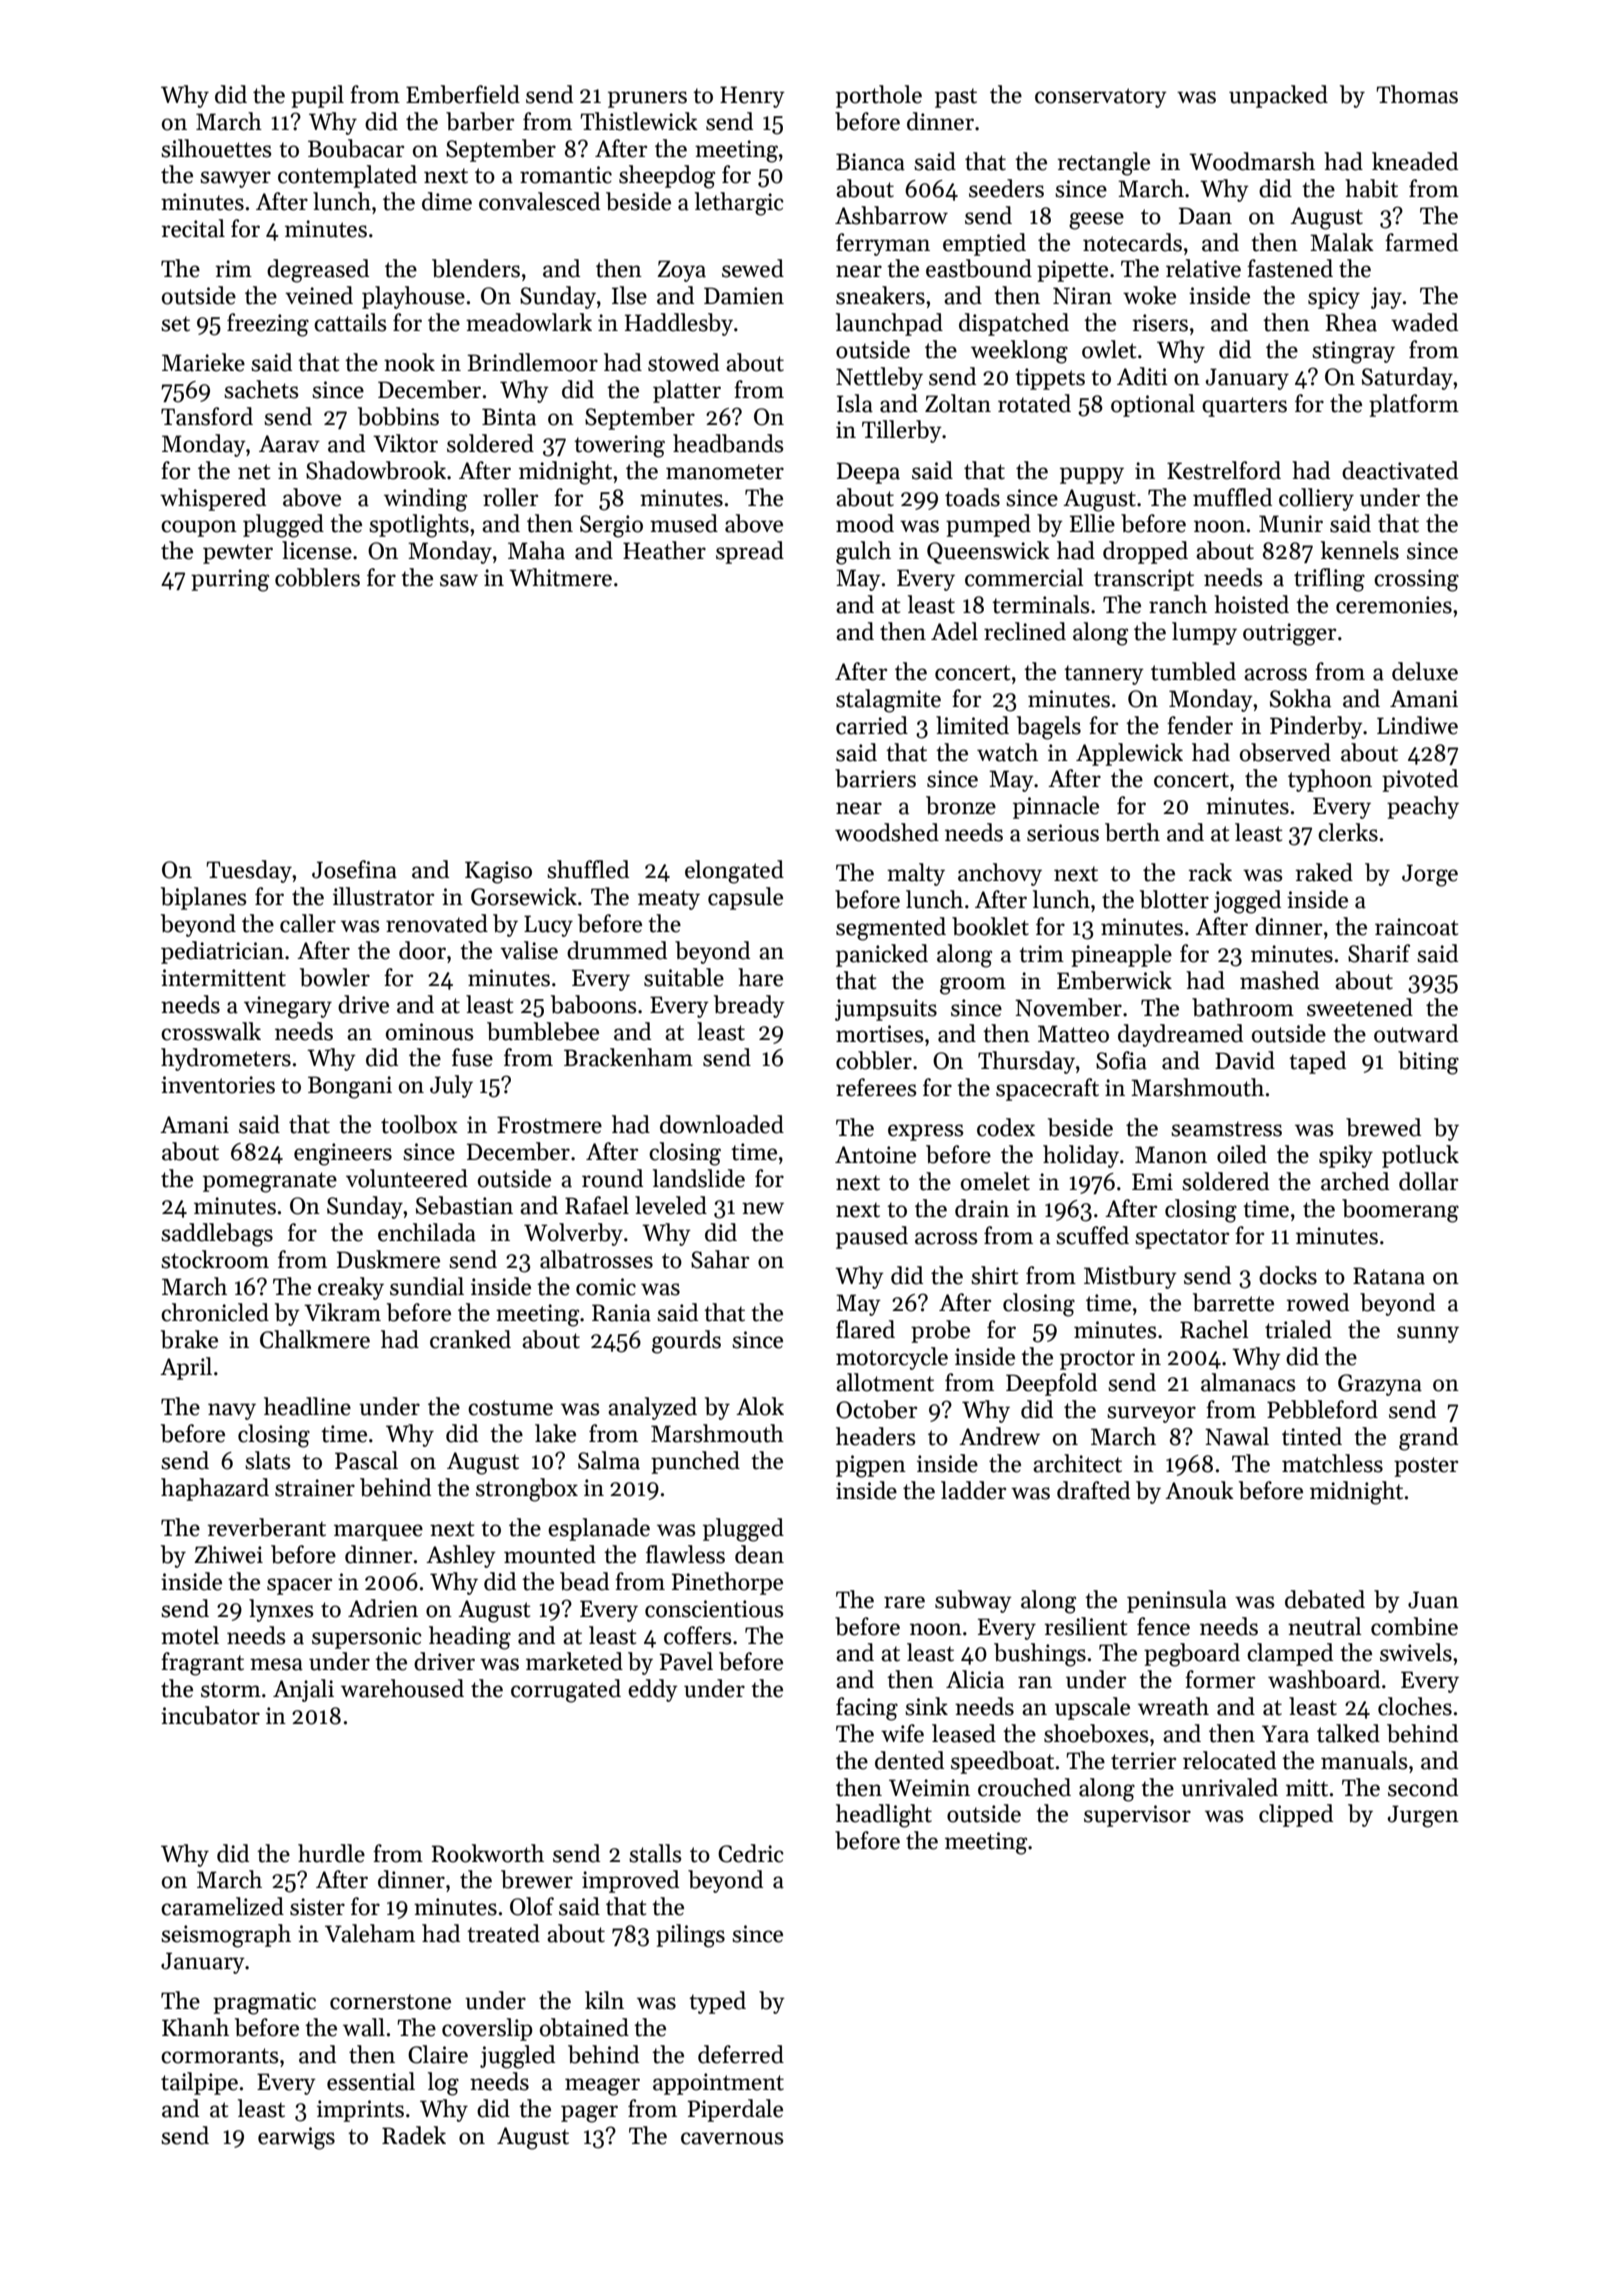  What do you see at coordinates (865, 1329) in the screenshot?
I see `flared` at bounding box center [865, 1329].
